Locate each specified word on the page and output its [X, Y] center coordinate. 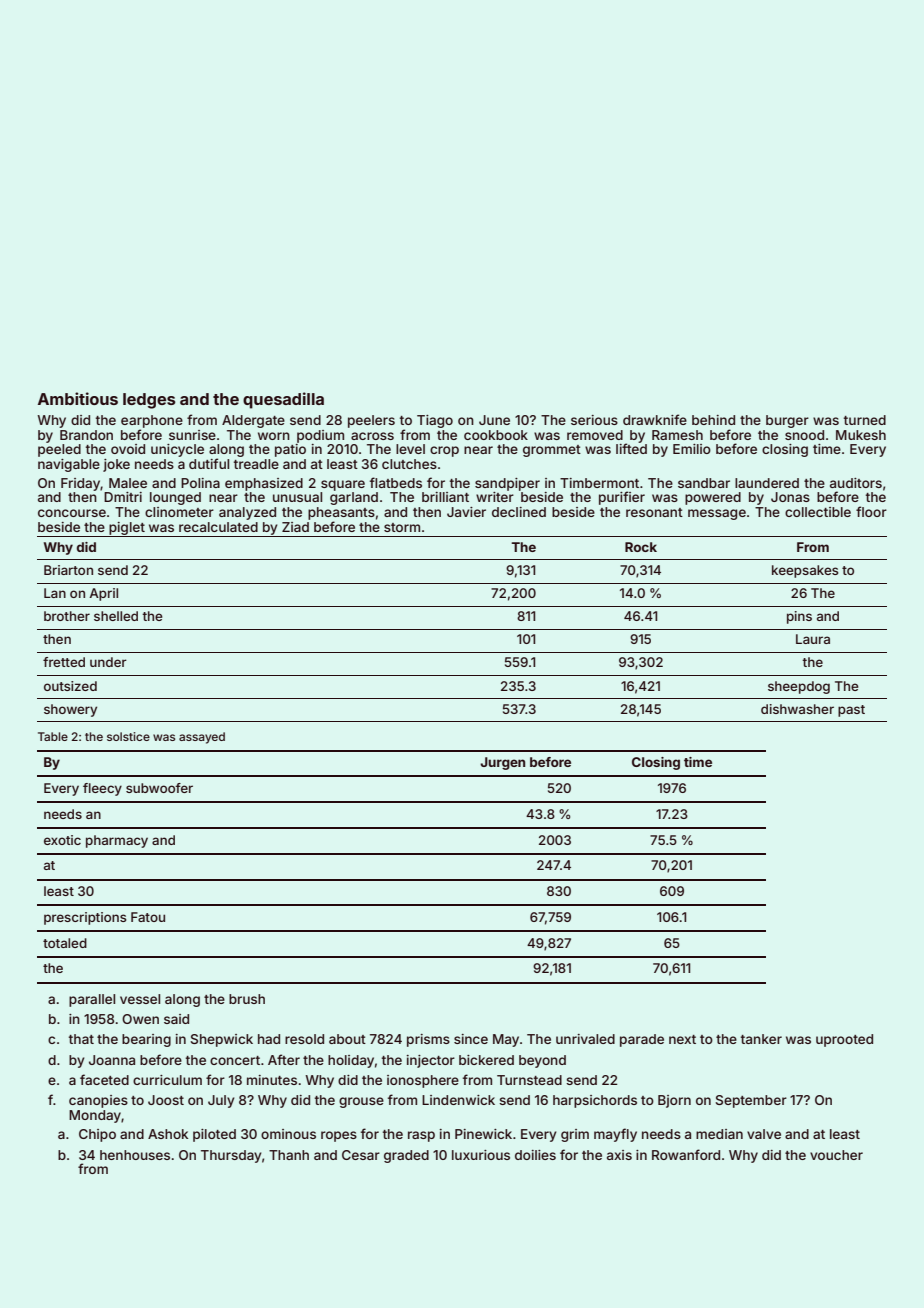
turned [865, 420]
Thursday [231, 1156]
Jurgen [502, 763]
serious [594, 420]
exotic [62, 840]
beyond [542, 1061]
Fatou [148, 917]
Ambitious [78, 398]
